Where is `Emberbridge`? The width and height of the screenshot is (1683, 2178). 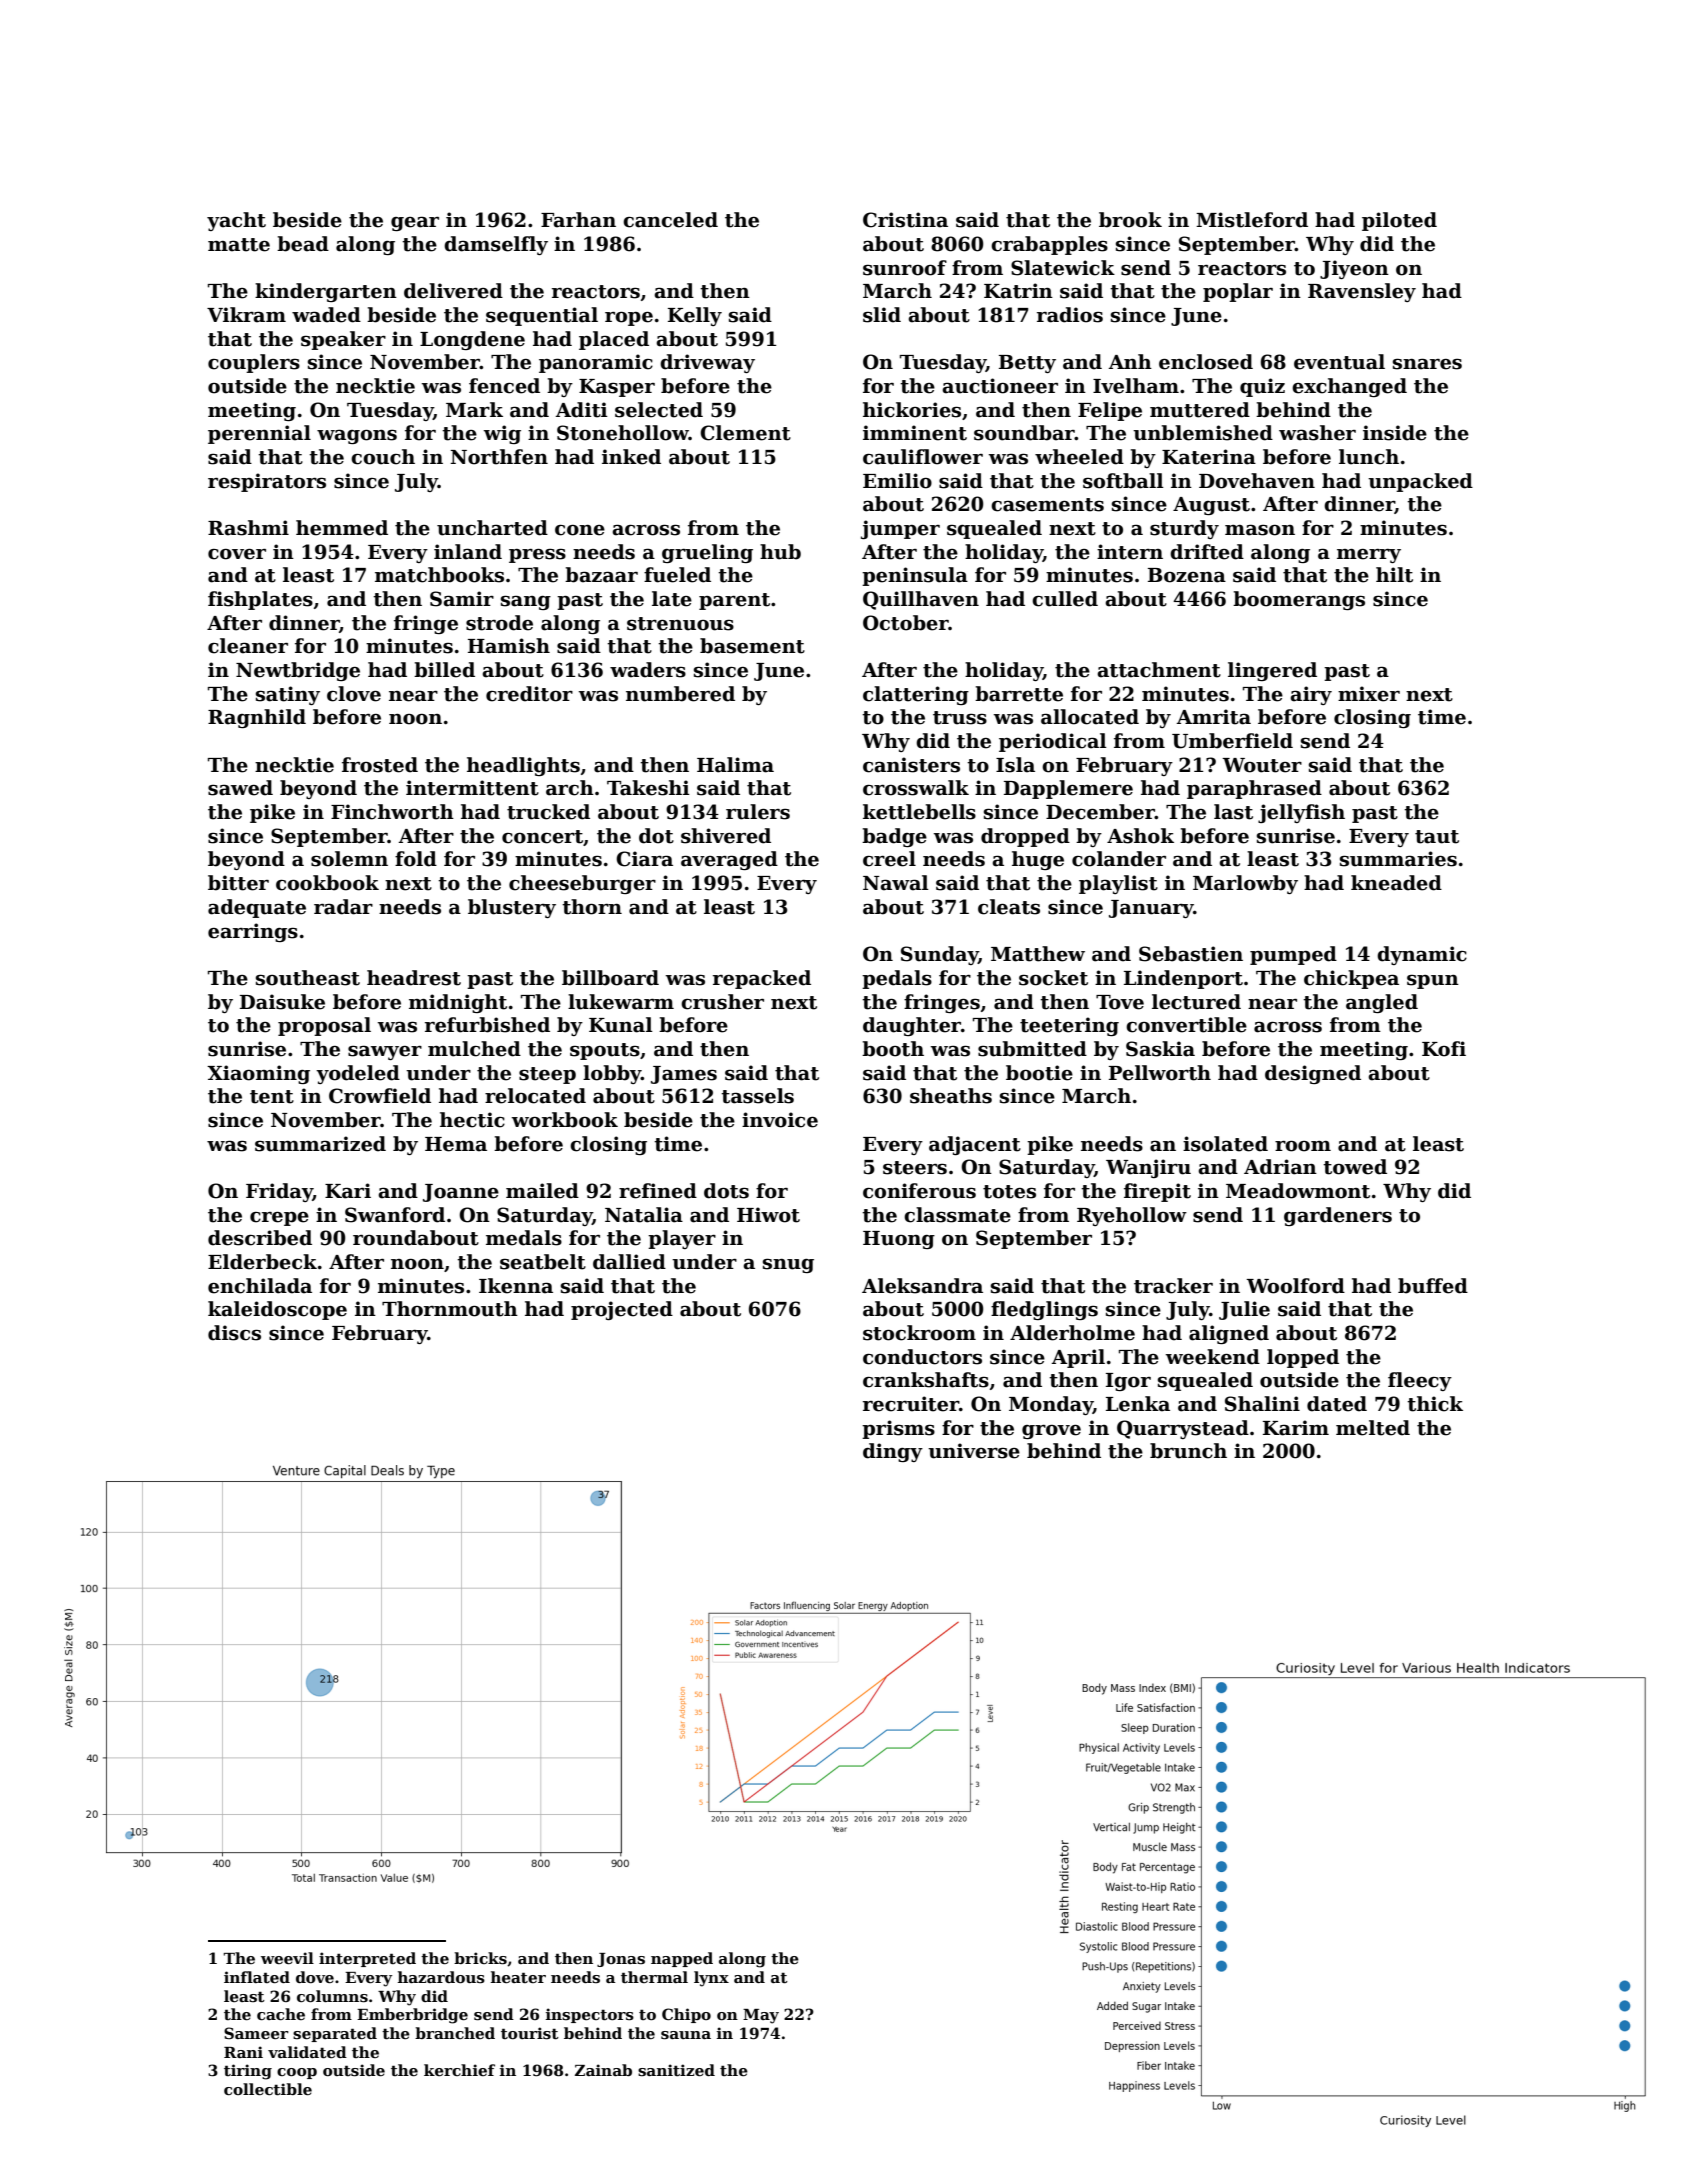 Emberbridge is located at coordinates (412, 2016).
